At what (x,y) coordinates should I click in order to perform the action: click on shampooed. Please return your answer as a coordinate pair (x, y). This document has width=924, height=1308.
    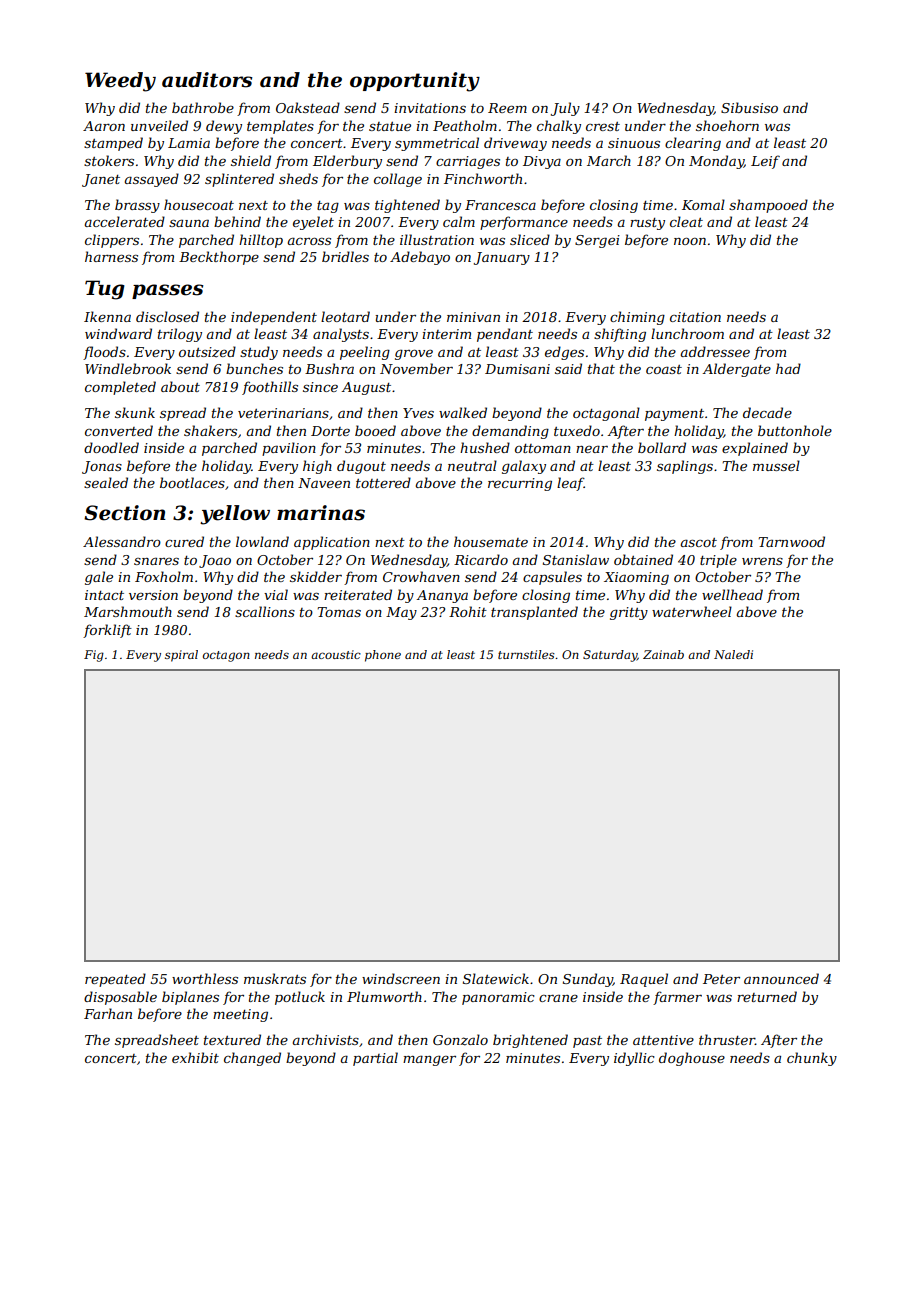
    Looking at the image, I should click on (768, 206).
